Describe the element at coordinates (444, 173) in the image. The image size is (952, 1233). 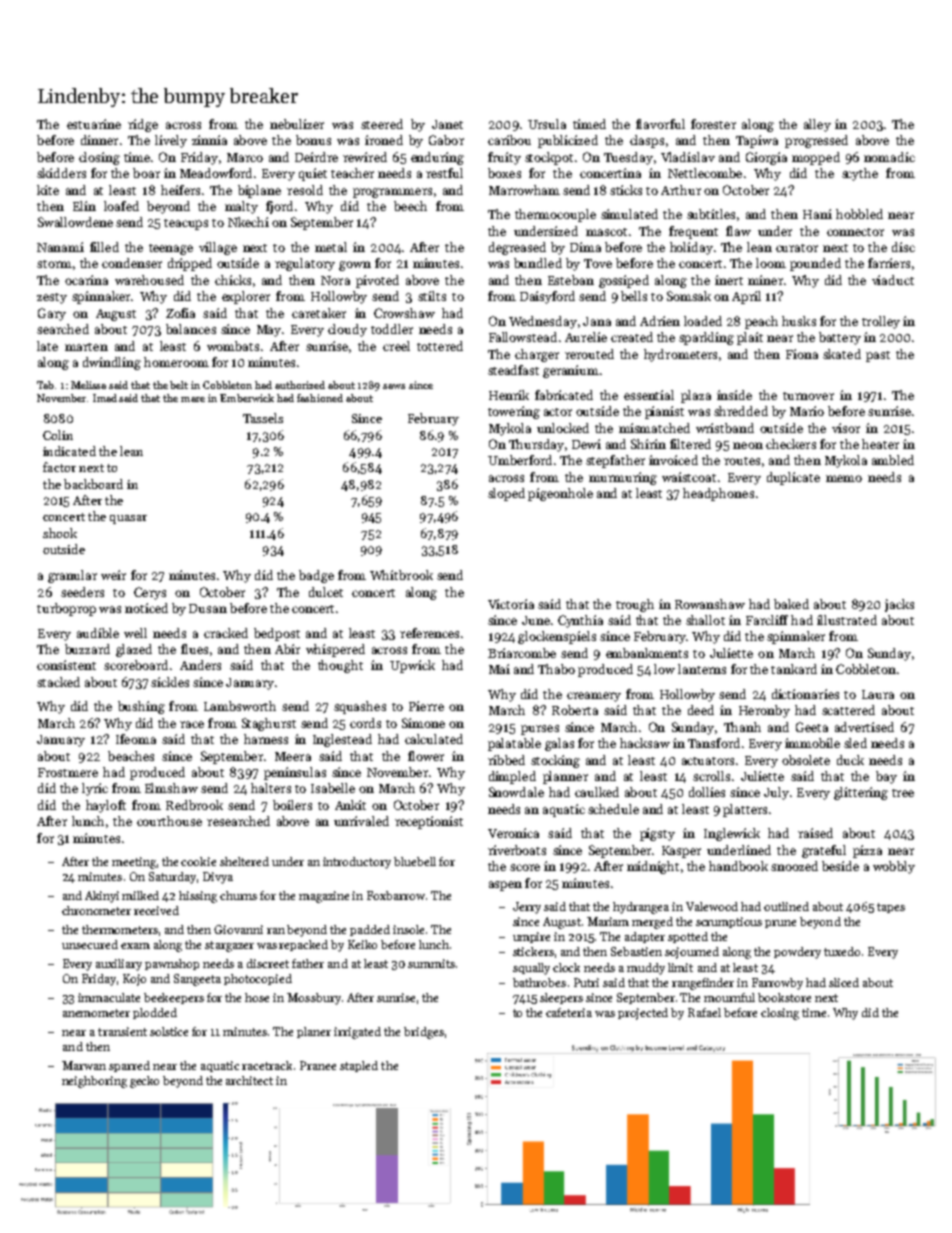
I see `restful` at that location.
